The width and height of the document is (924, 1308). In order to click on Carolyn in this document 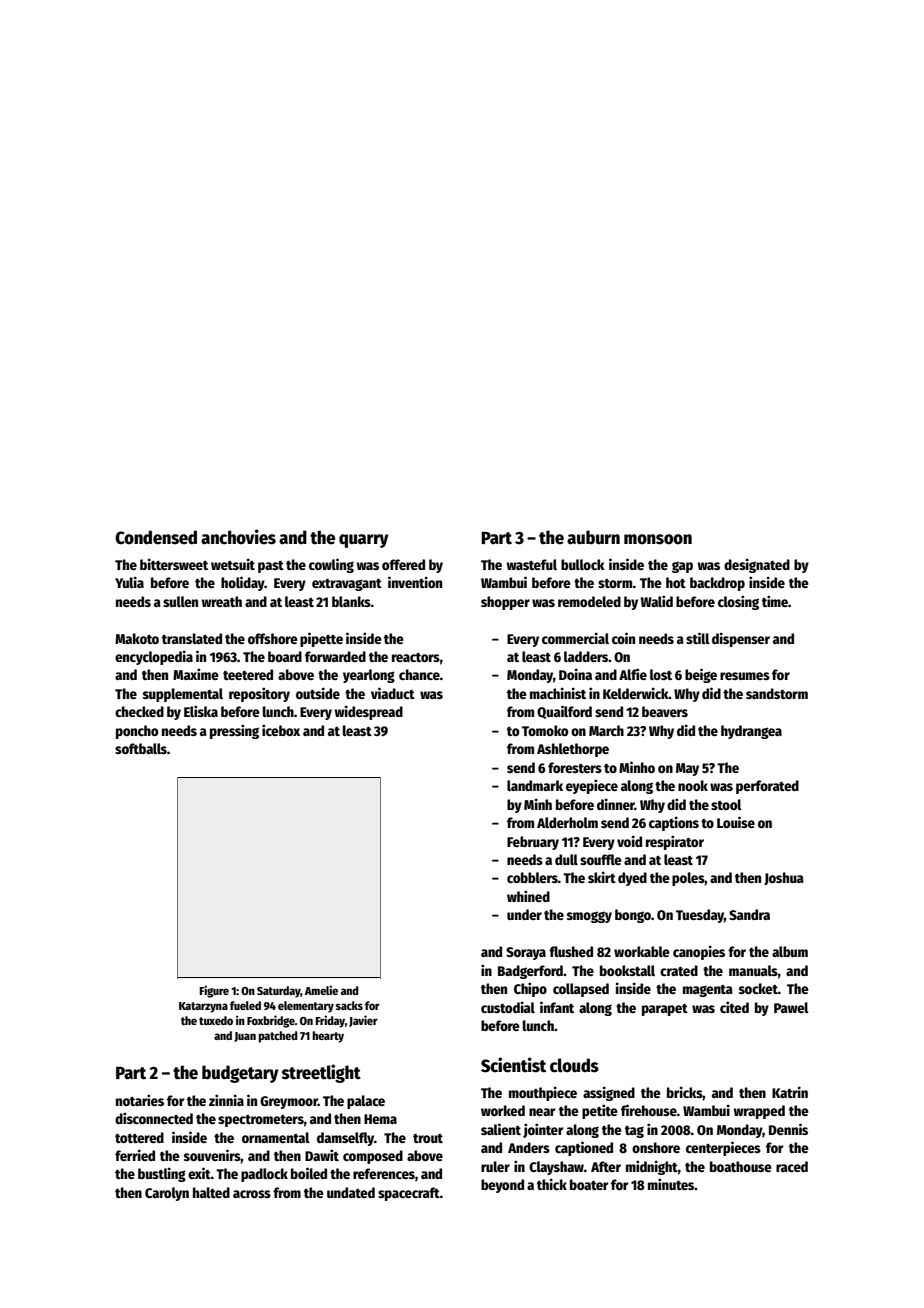, I will do `click(167, 1194)`.
